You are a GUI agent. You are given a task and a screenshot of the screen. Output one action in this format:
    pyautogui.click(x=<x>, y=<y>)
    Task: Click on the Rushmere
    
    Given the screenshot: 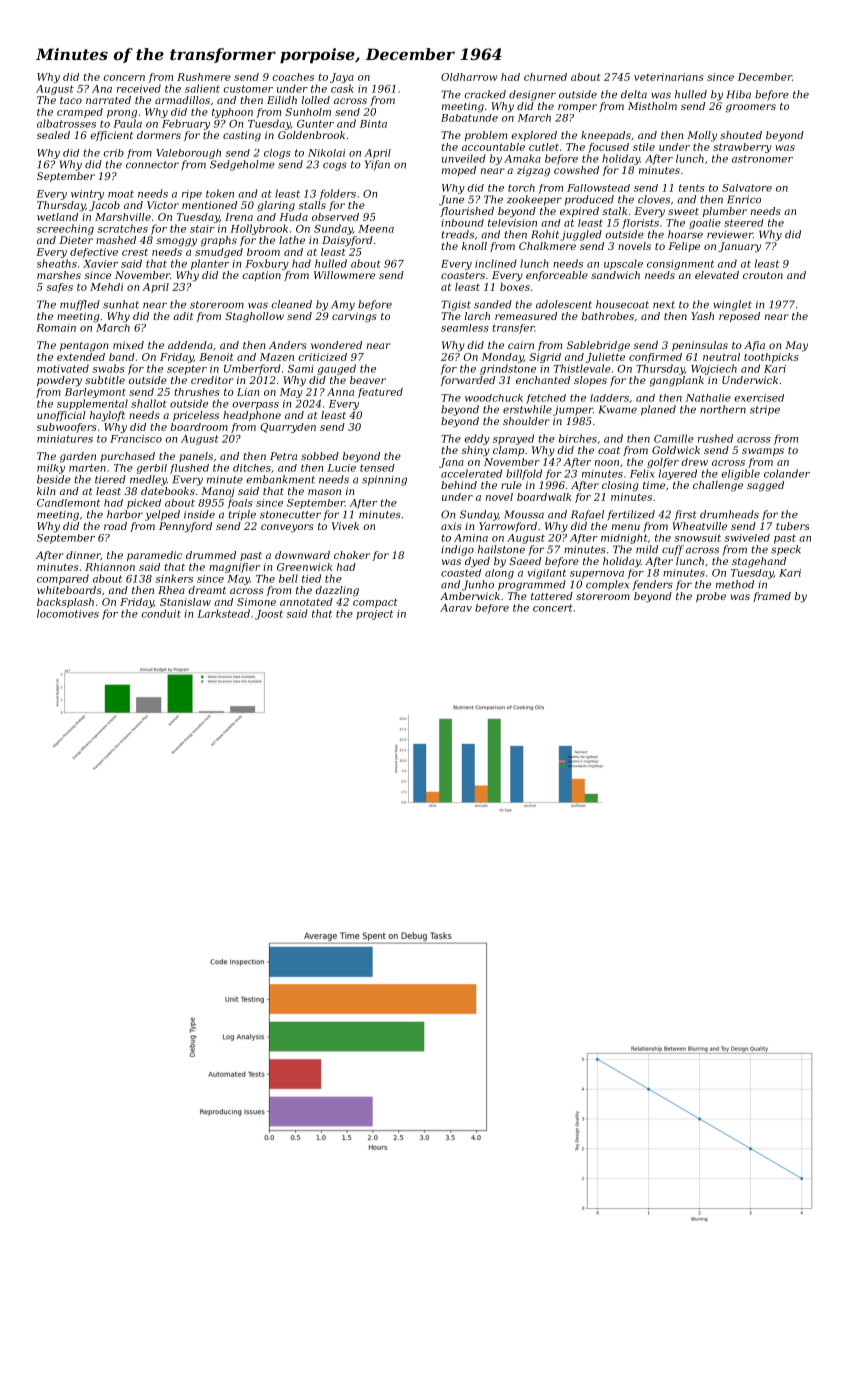 What is the action you would take?
    pyautogui.click(x=204, y=77)
